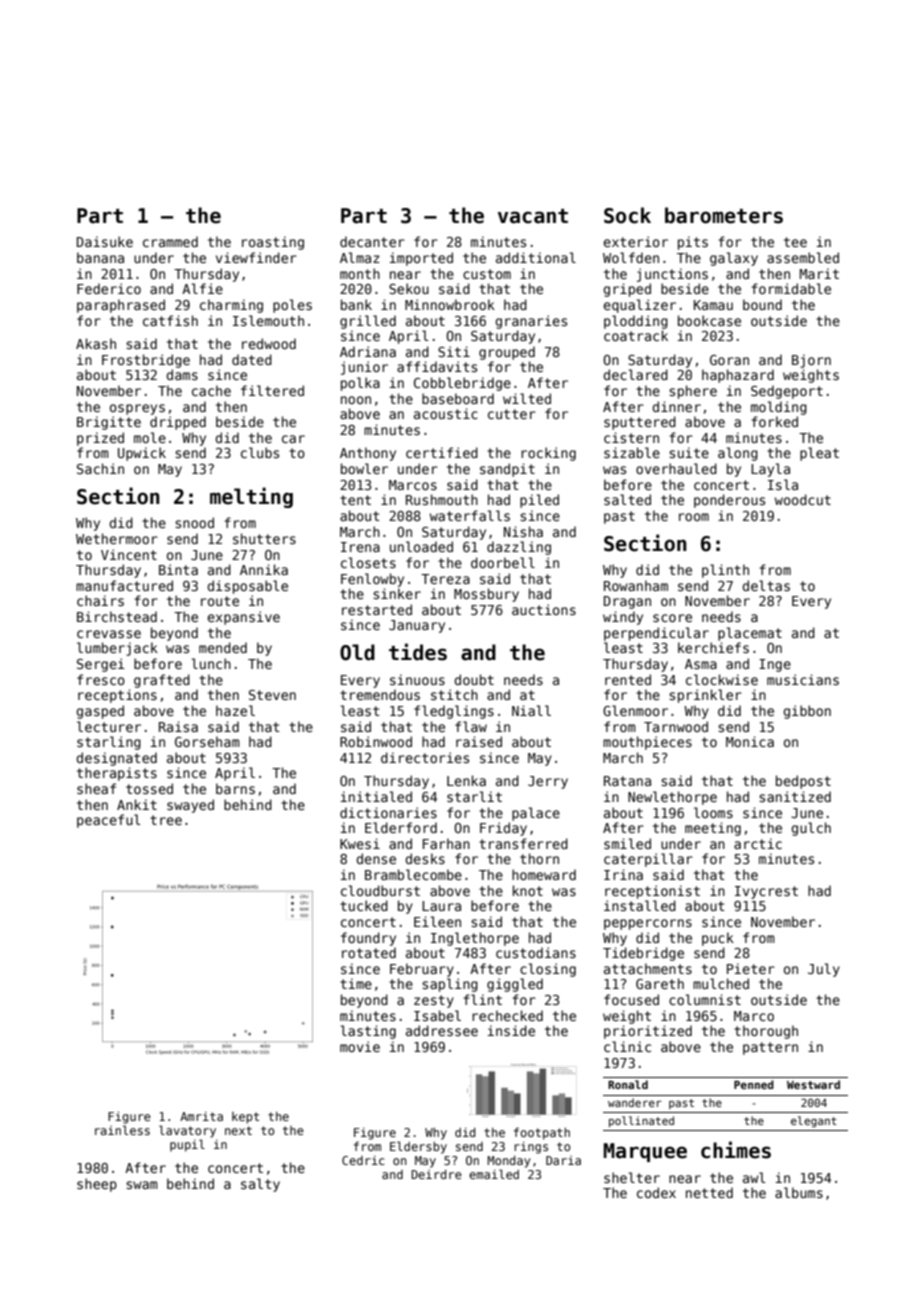 The height and width of the image is (1308, 924). What do you see at coordinates (166, 820) in the image?
I see `tree` at bounding box center [166, 820].
